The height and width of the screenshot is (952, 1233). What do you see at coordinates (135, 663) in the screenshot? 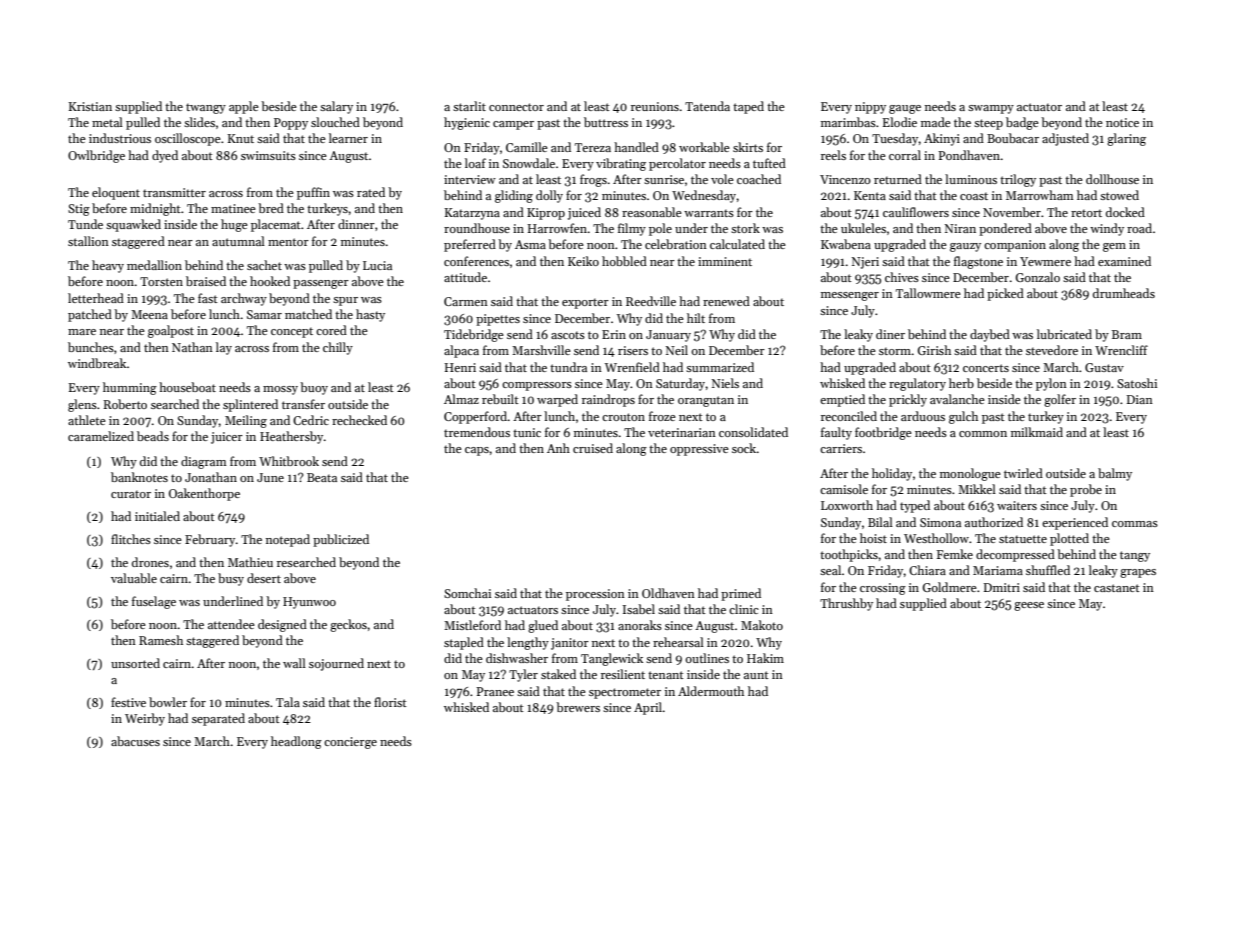
I see `unsorted` at bounding box center [135, 663].
